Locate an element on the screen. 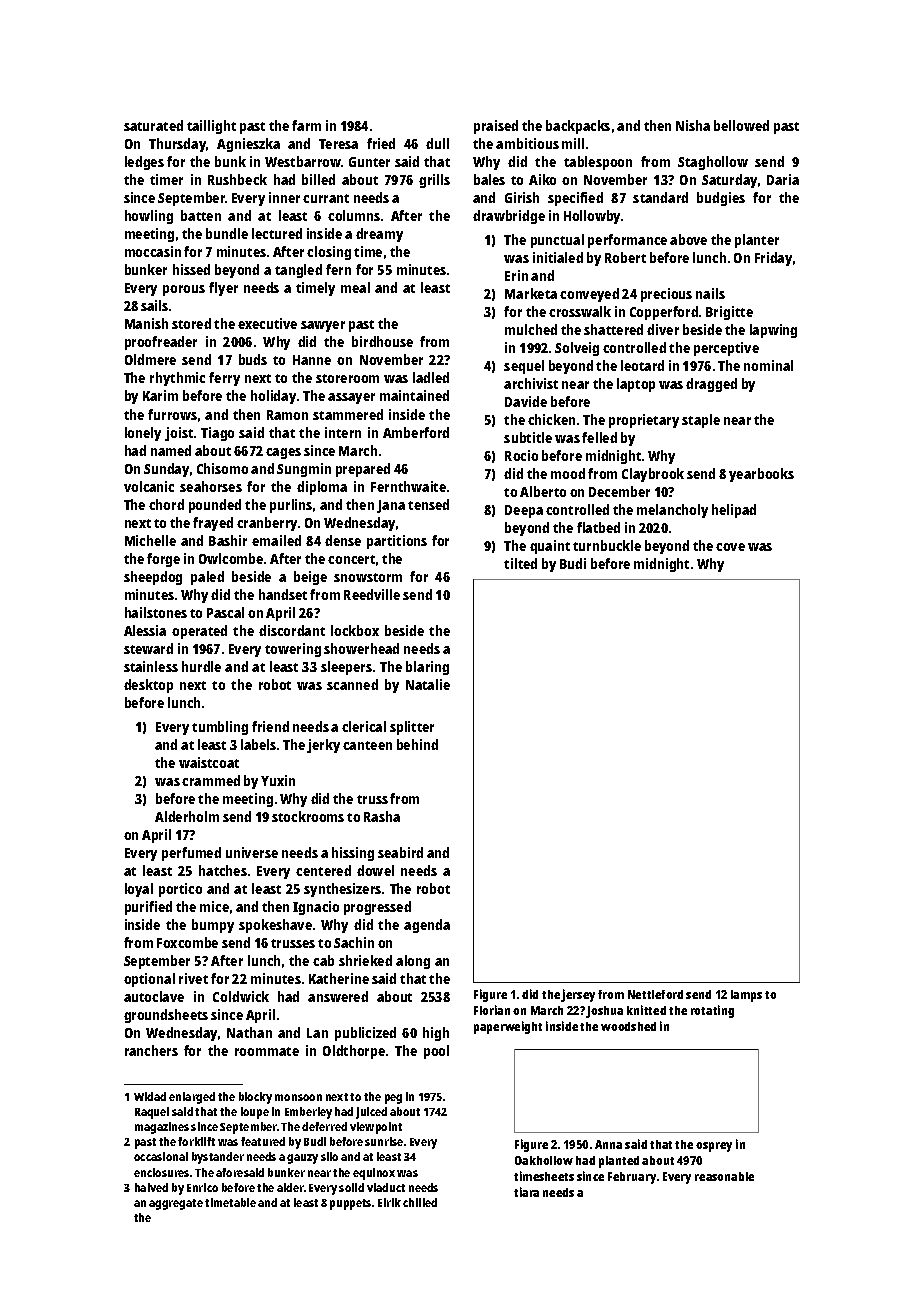 The width and height of the screenshot is (924, 1308). osprey is located at coordinates (714, 1147).
